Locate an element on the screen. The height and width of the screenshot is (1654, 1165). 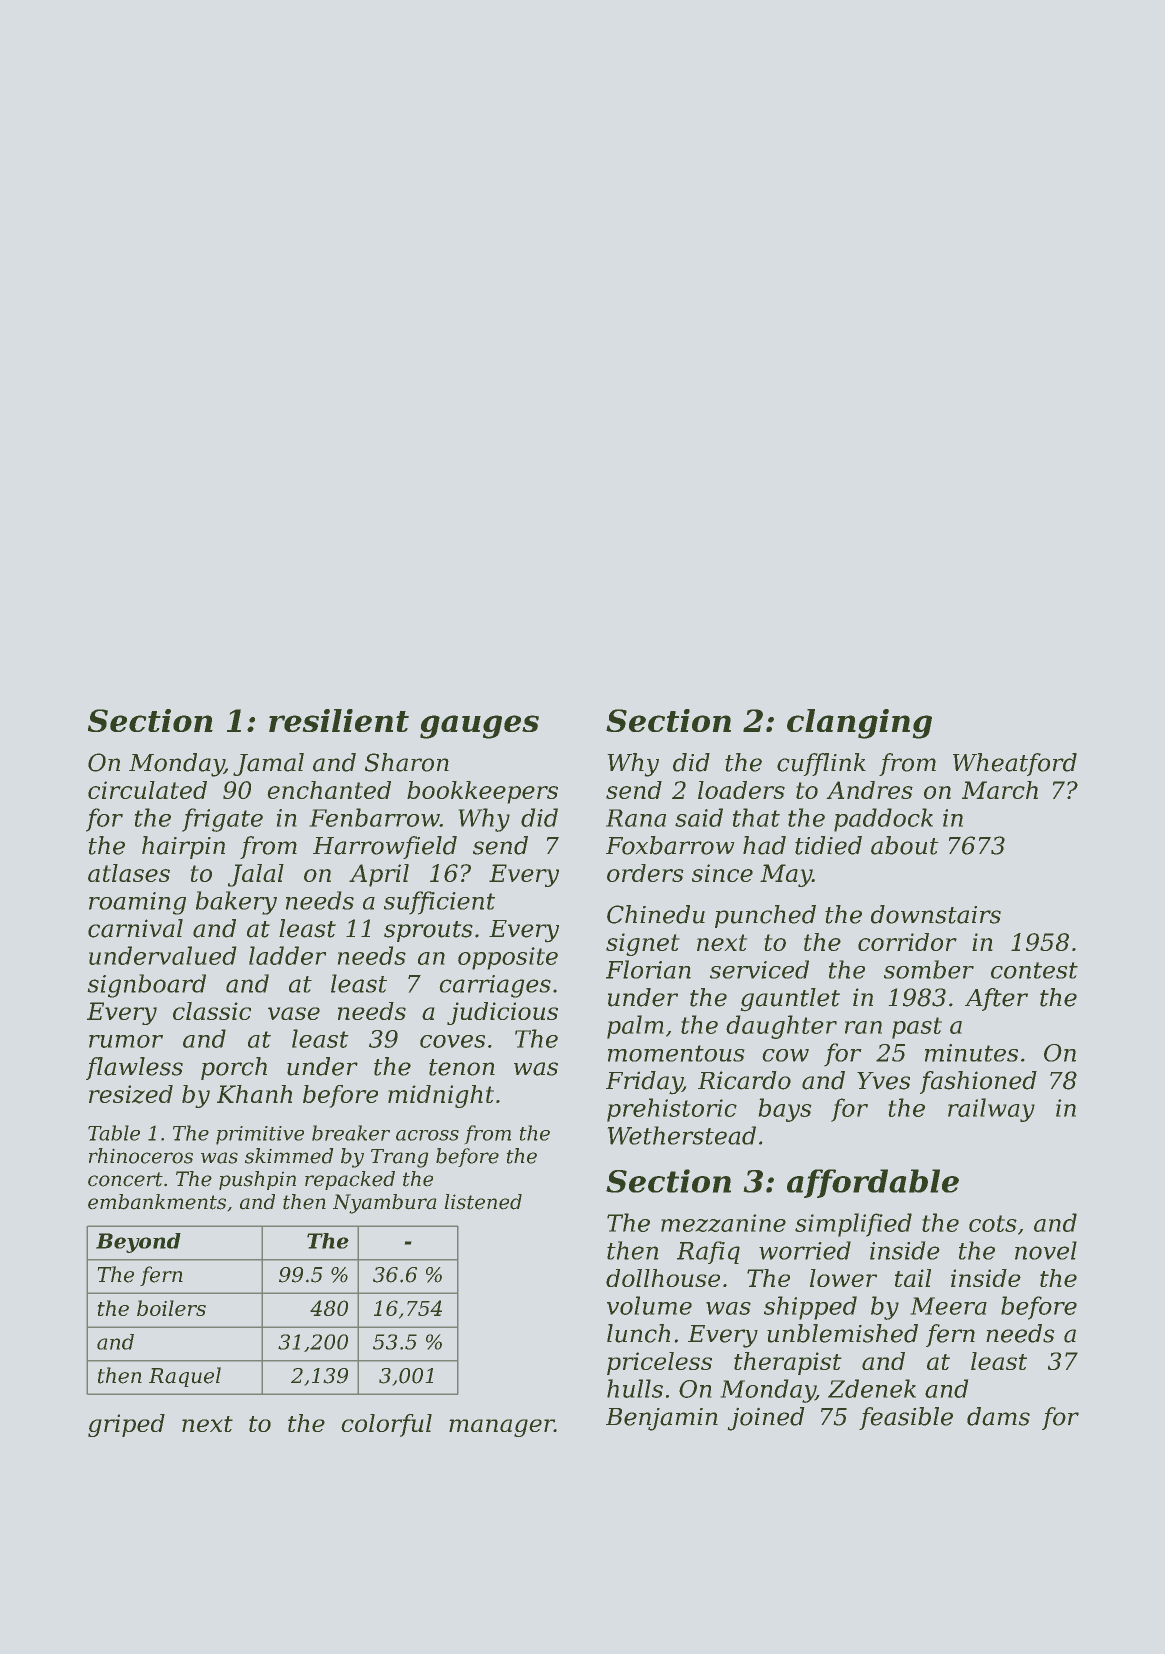
roaming is located at coordinates (137, 903).
